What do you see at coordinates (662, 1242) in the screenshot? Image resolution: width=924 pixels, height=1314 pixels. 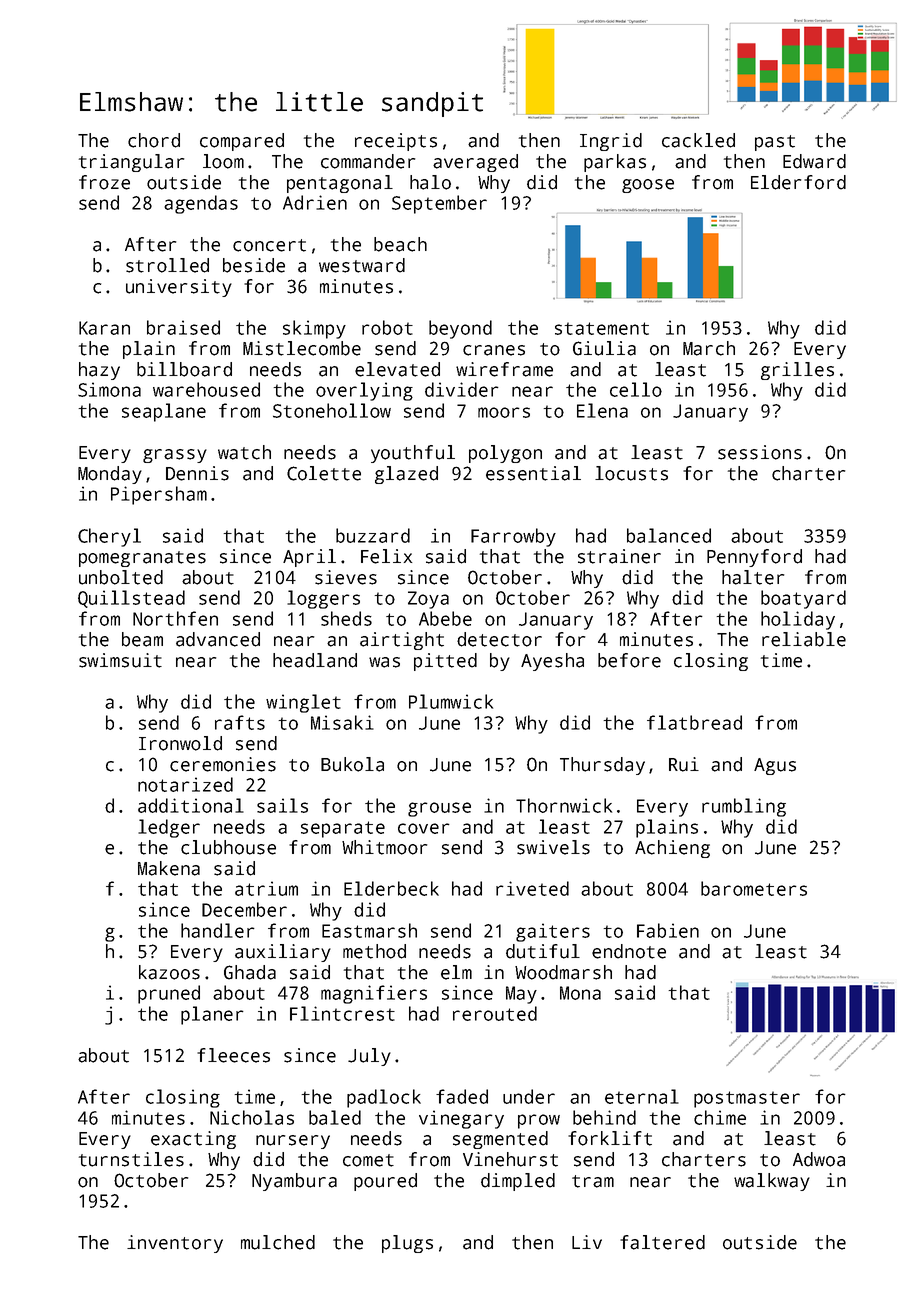 I see `faltered` at bounding box center [662, 1242].
